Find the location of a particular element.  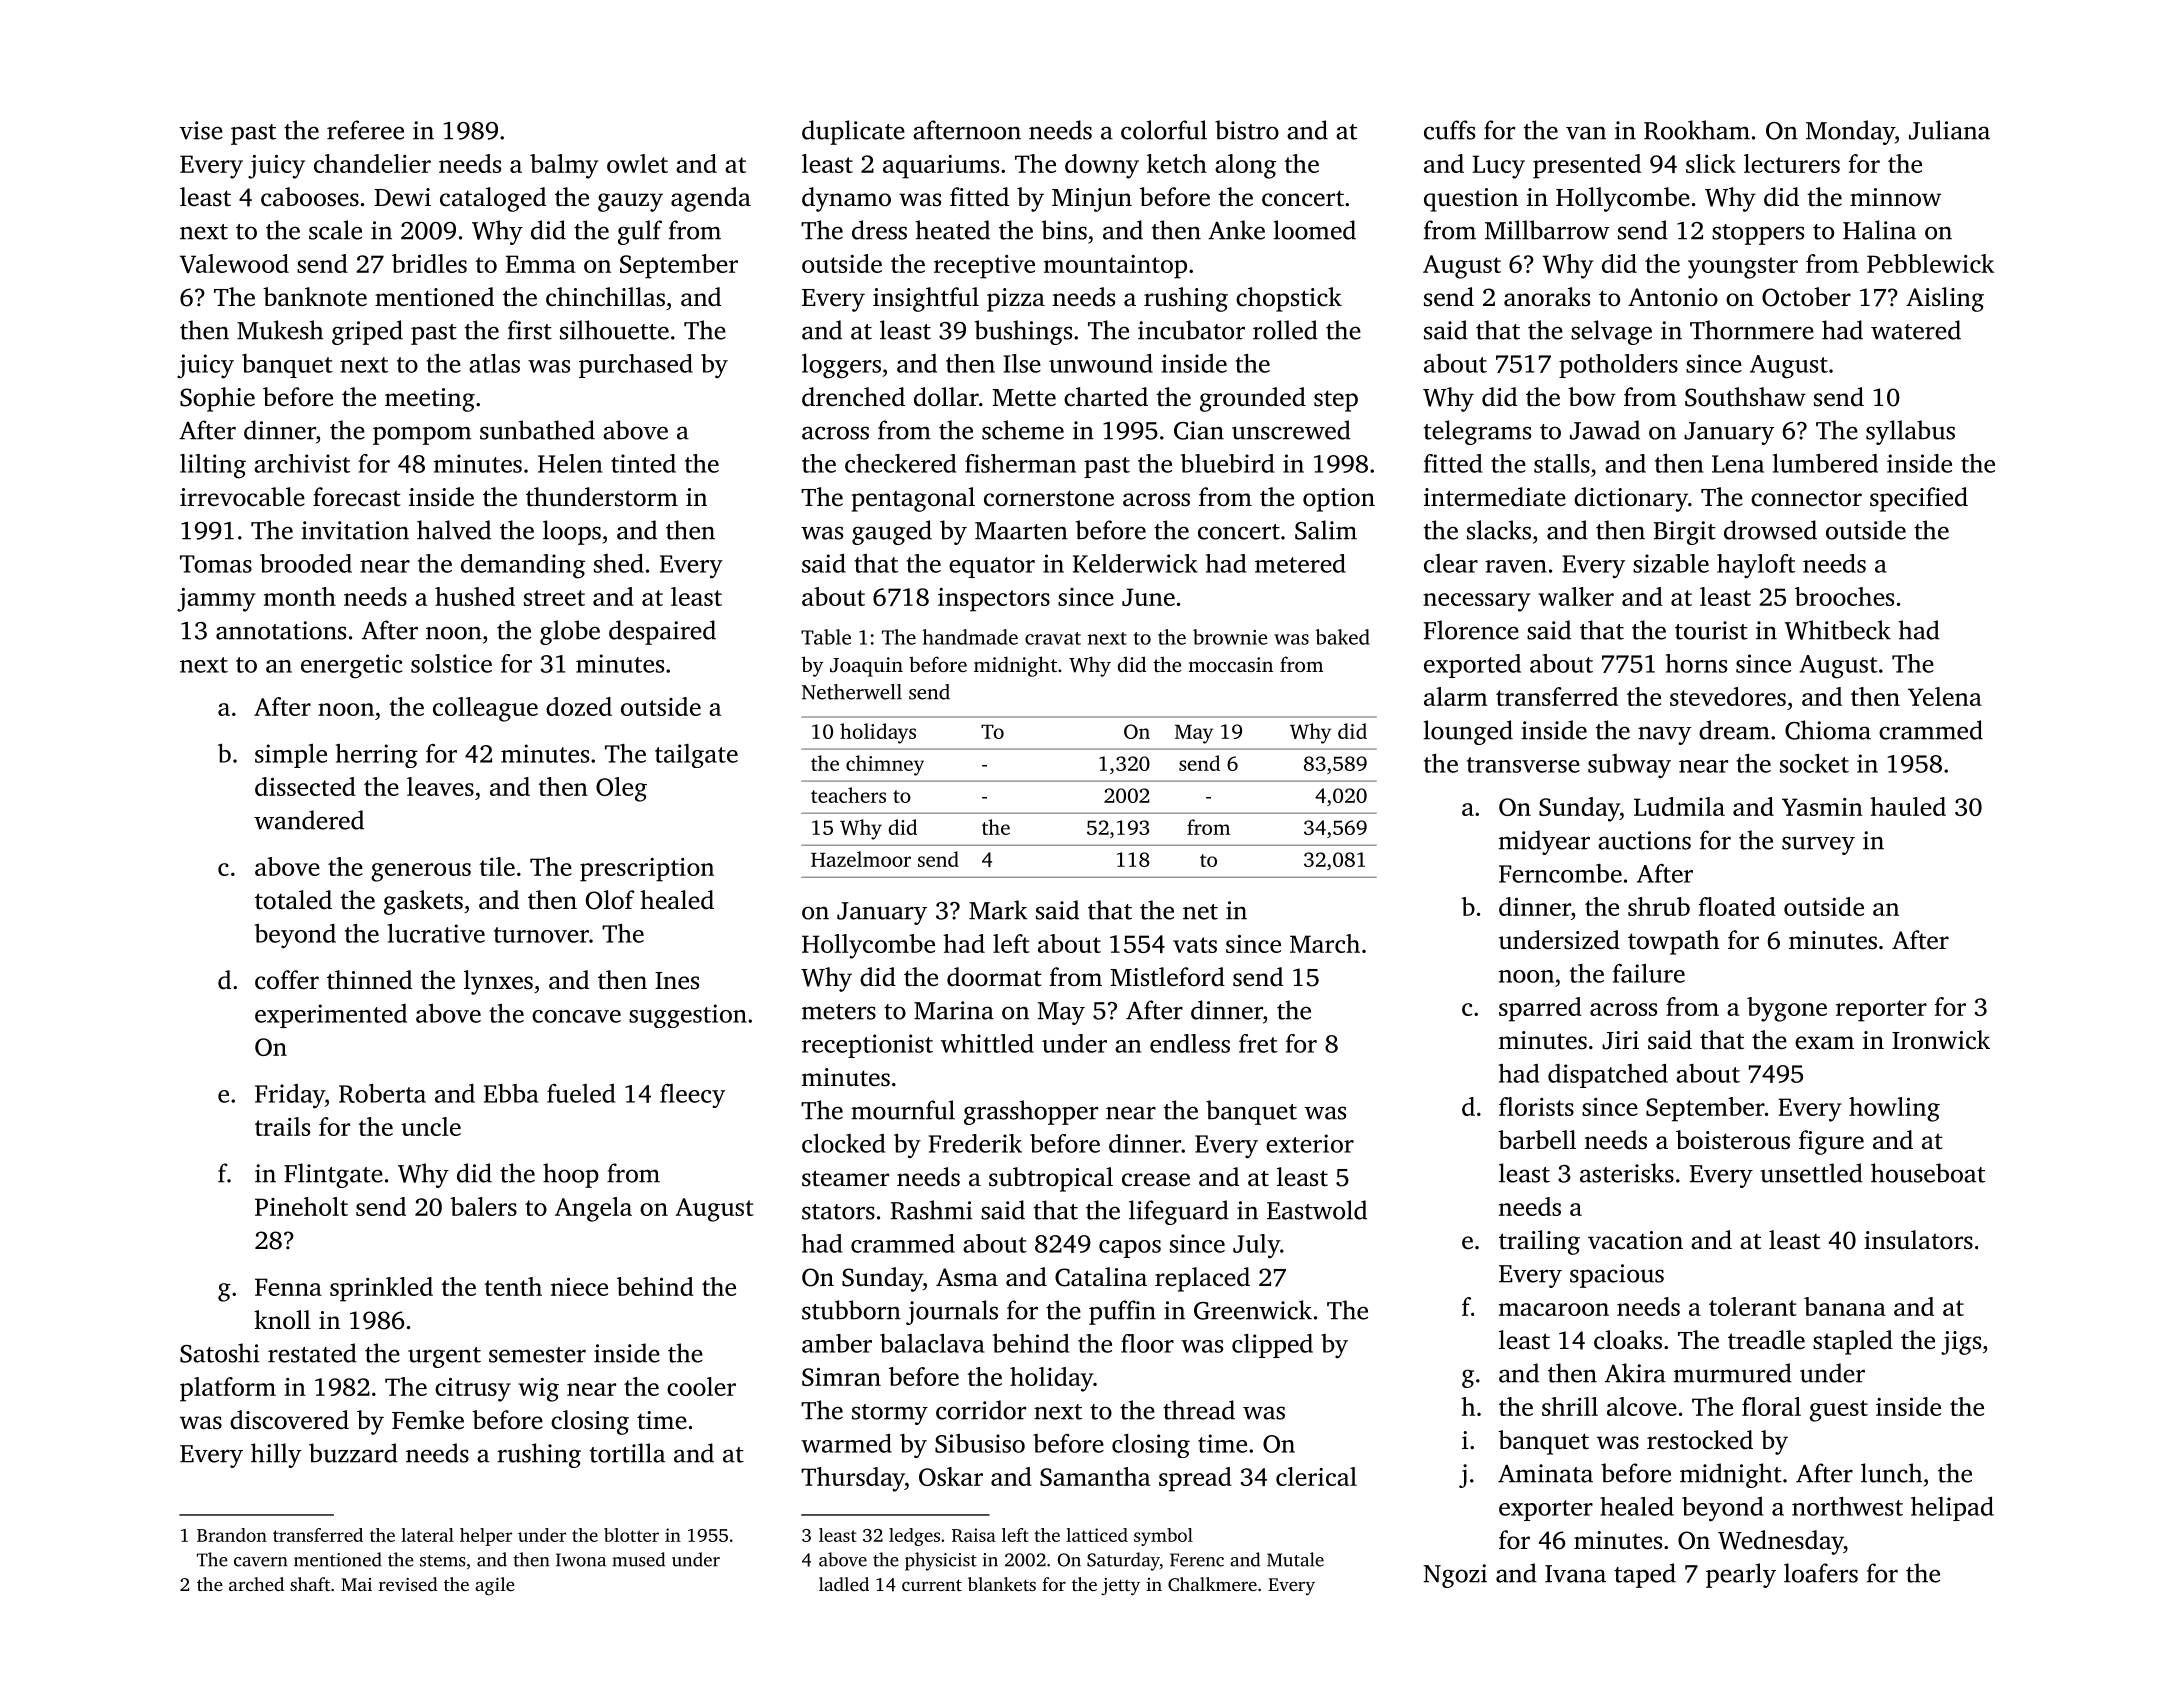

clocked is located at coordinates (843, 1143).
